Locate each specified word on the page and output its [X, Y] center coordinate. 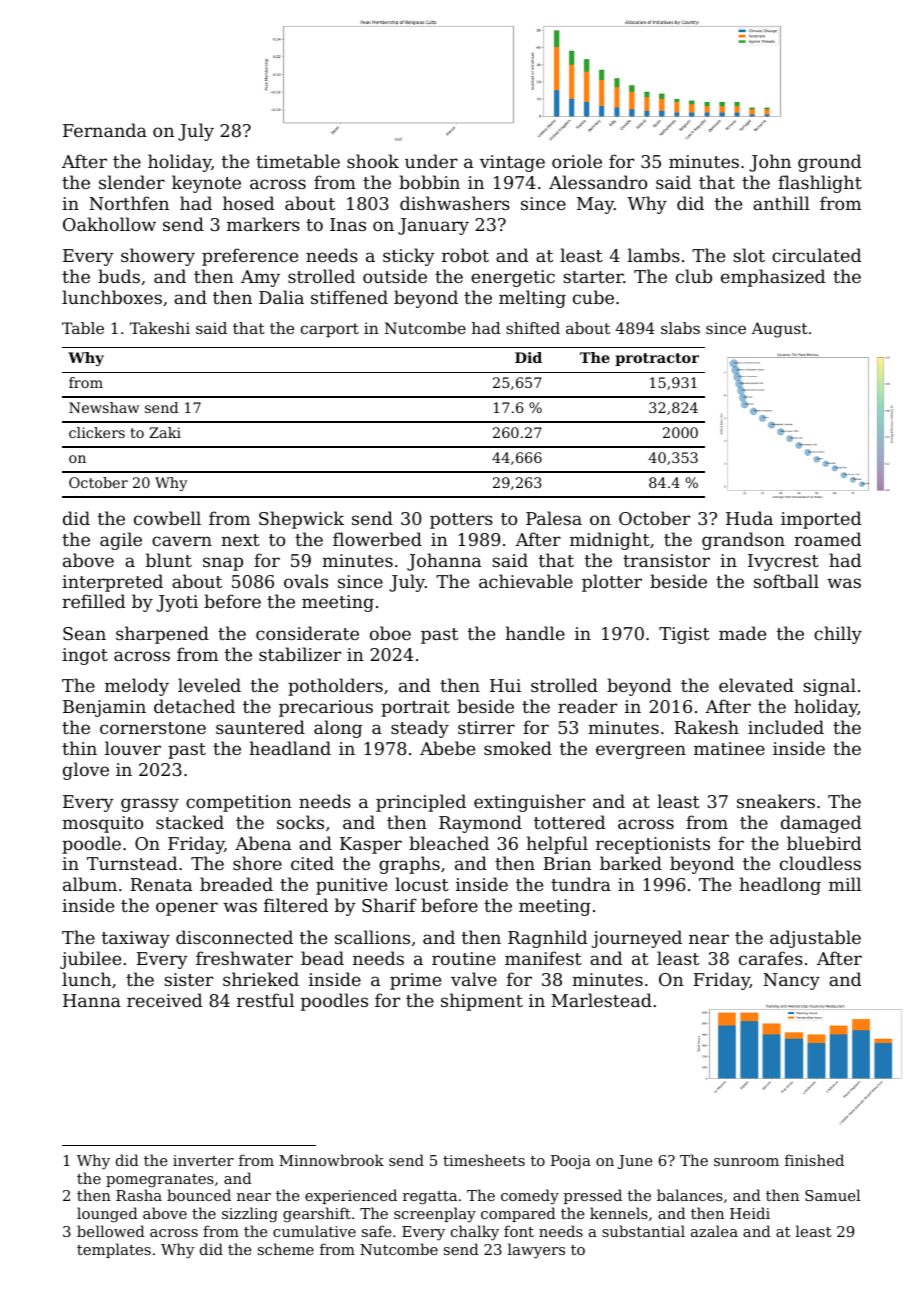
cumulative [314, 1231]
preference [250, 257]
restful [265, 1000]
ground [829, 163]
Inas [348, 224]
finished [814, 1160]
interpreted [112, 583]
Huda [749, 518]
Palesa [554, 518]
